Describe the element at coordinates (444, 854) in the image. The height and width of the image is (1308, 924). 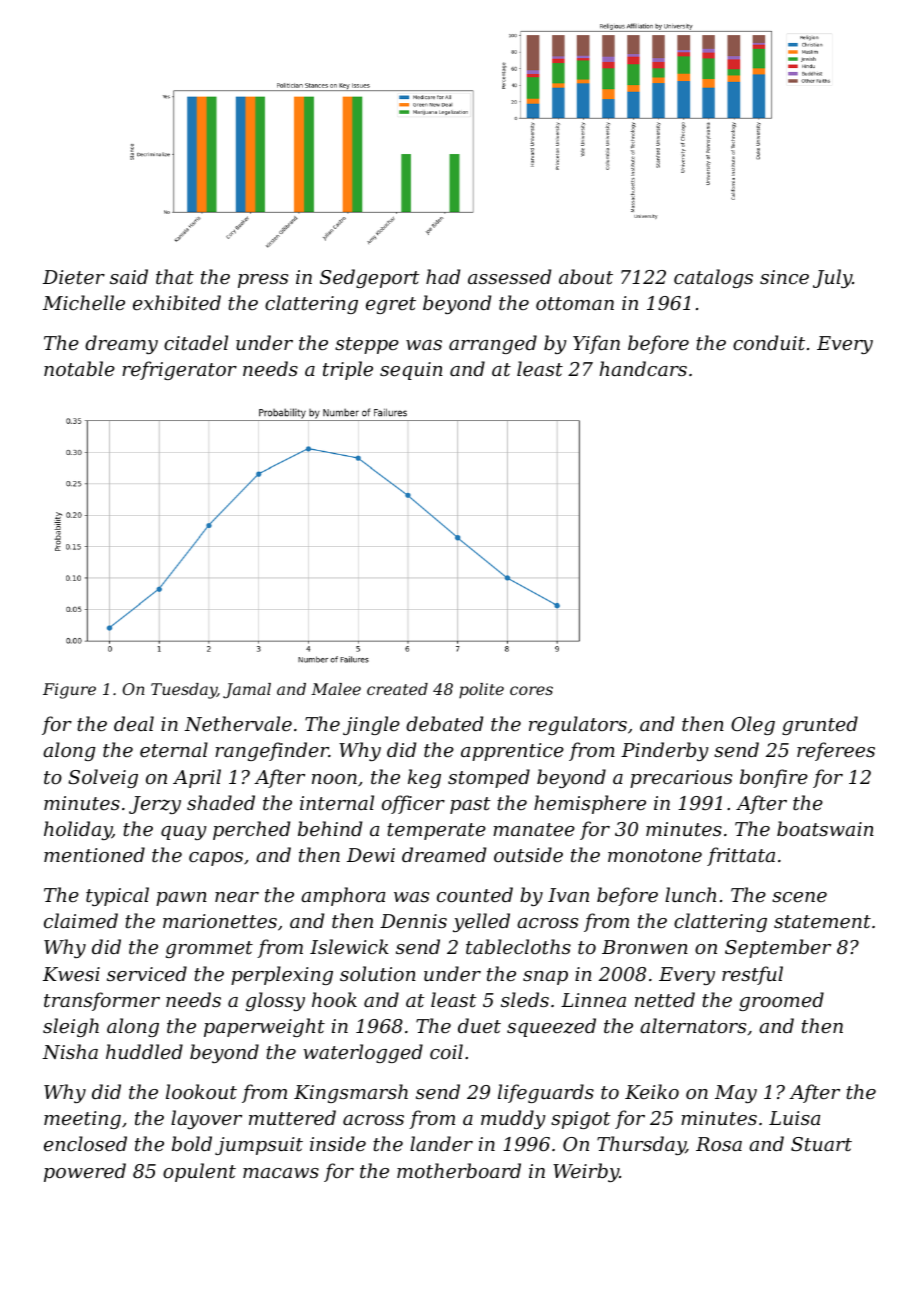
I see `dreamed` at that location.
